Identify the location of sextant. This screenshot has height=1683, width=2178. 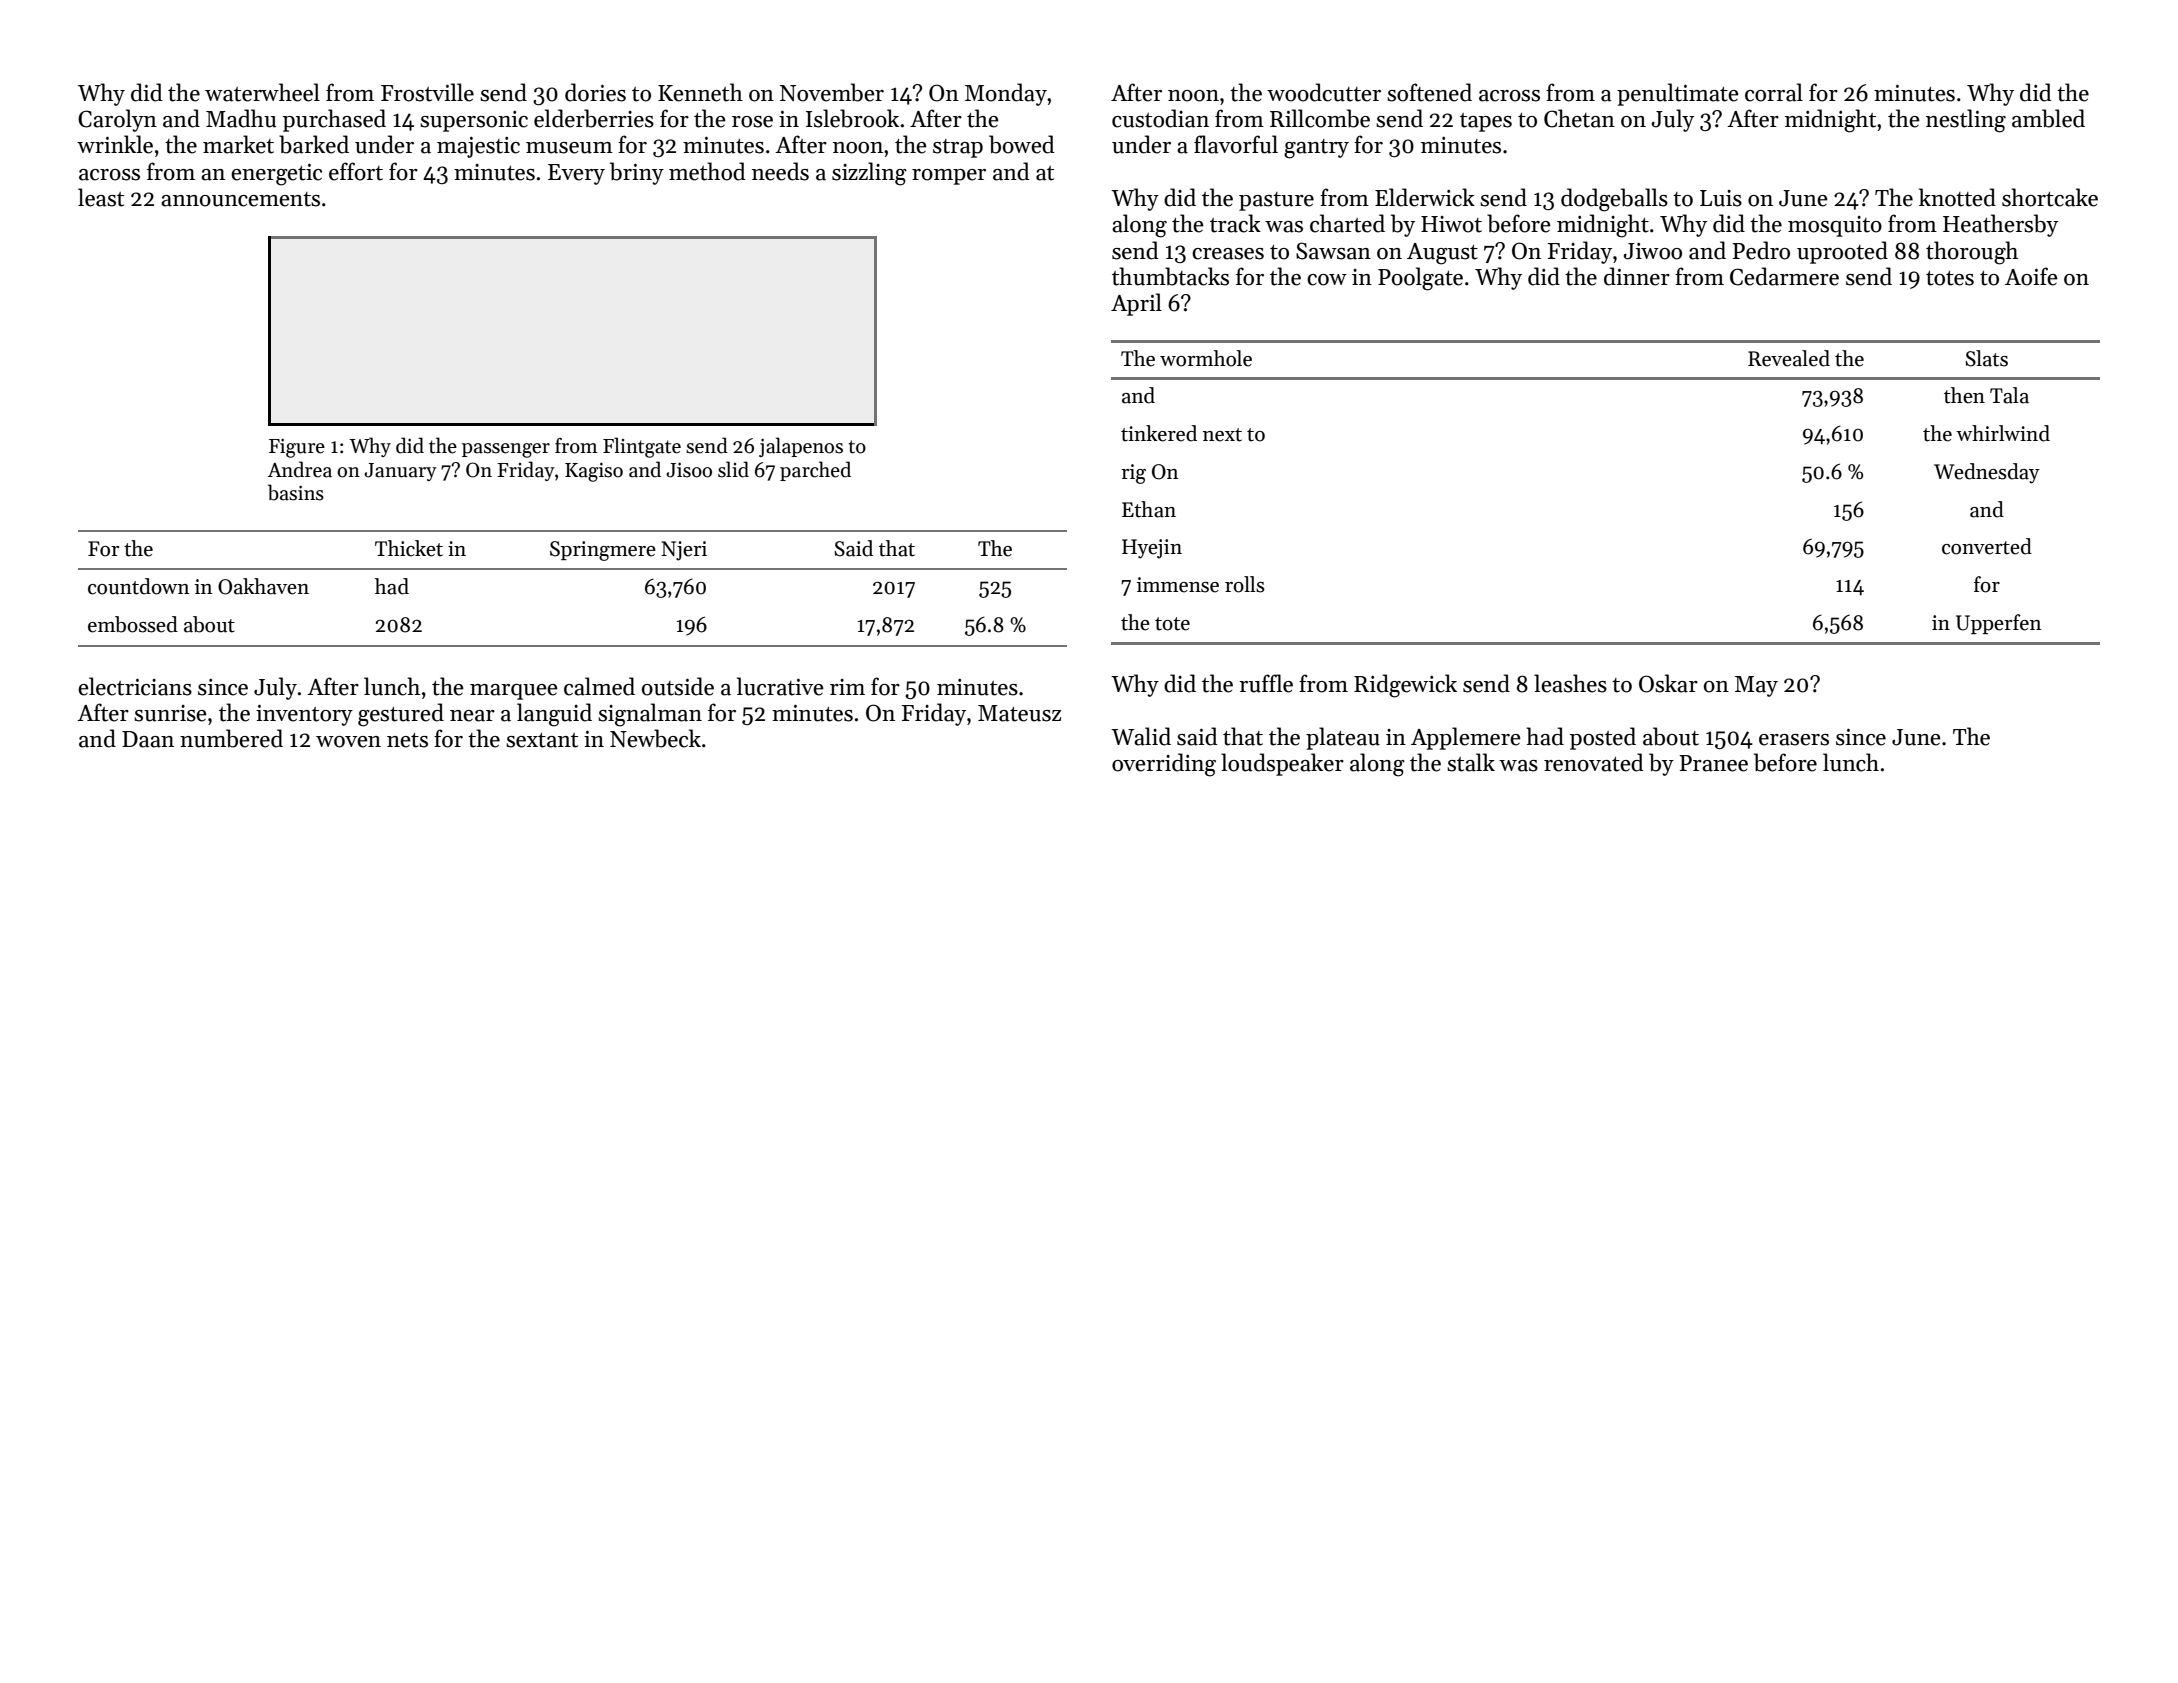
(542, 740).
